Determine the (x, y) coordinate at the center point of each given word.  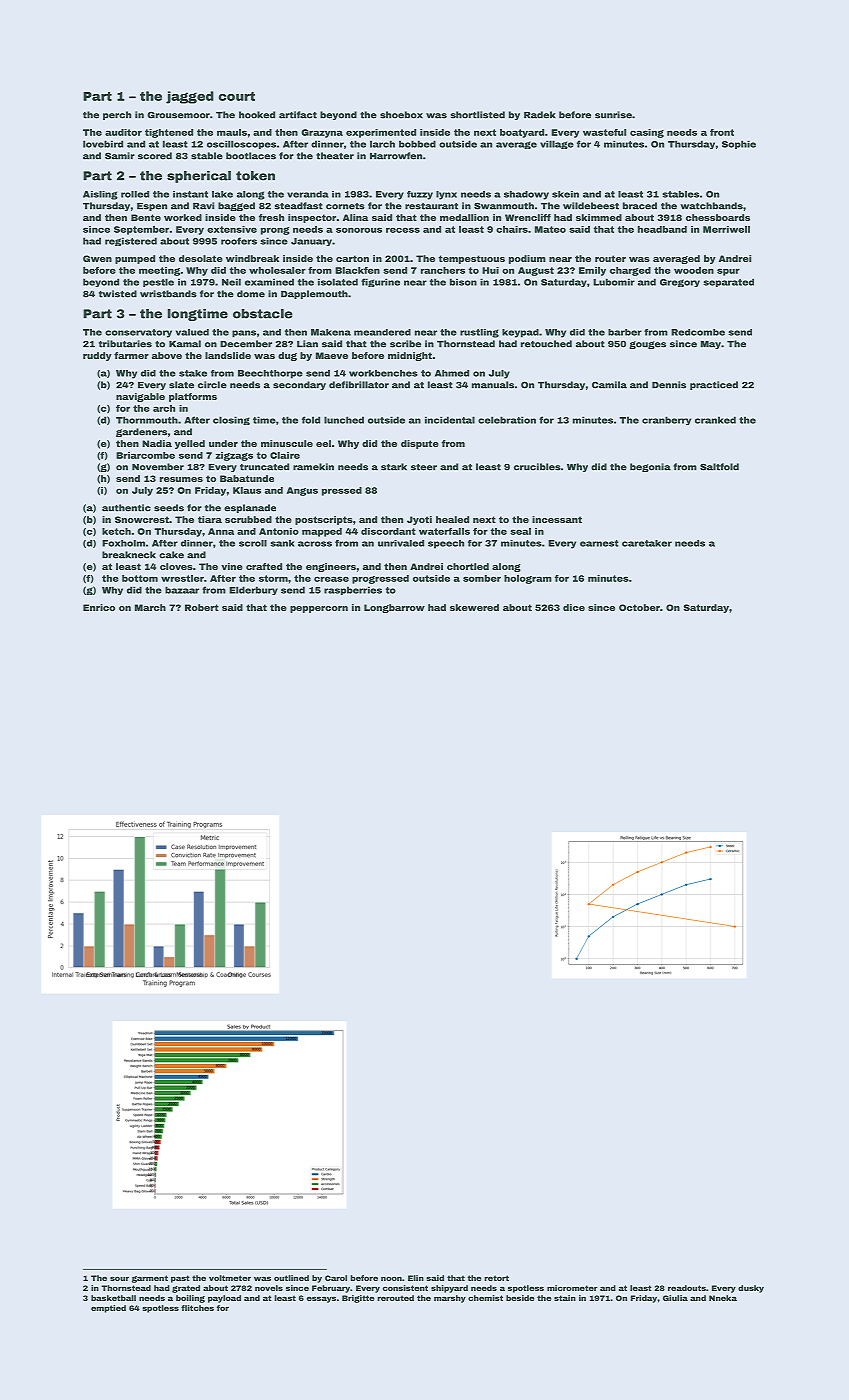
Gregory (680, 283)
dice (574, 607)
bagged (236, 206)
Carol (336, 1278)
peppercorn (319, 609)
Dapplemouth (314, 294)
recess (403, 230)
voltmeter (230, 1278)
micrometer (572, 1288)
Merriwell (726, 229)
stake (193, 373)
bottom (140, 578)
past (180, 1279)
